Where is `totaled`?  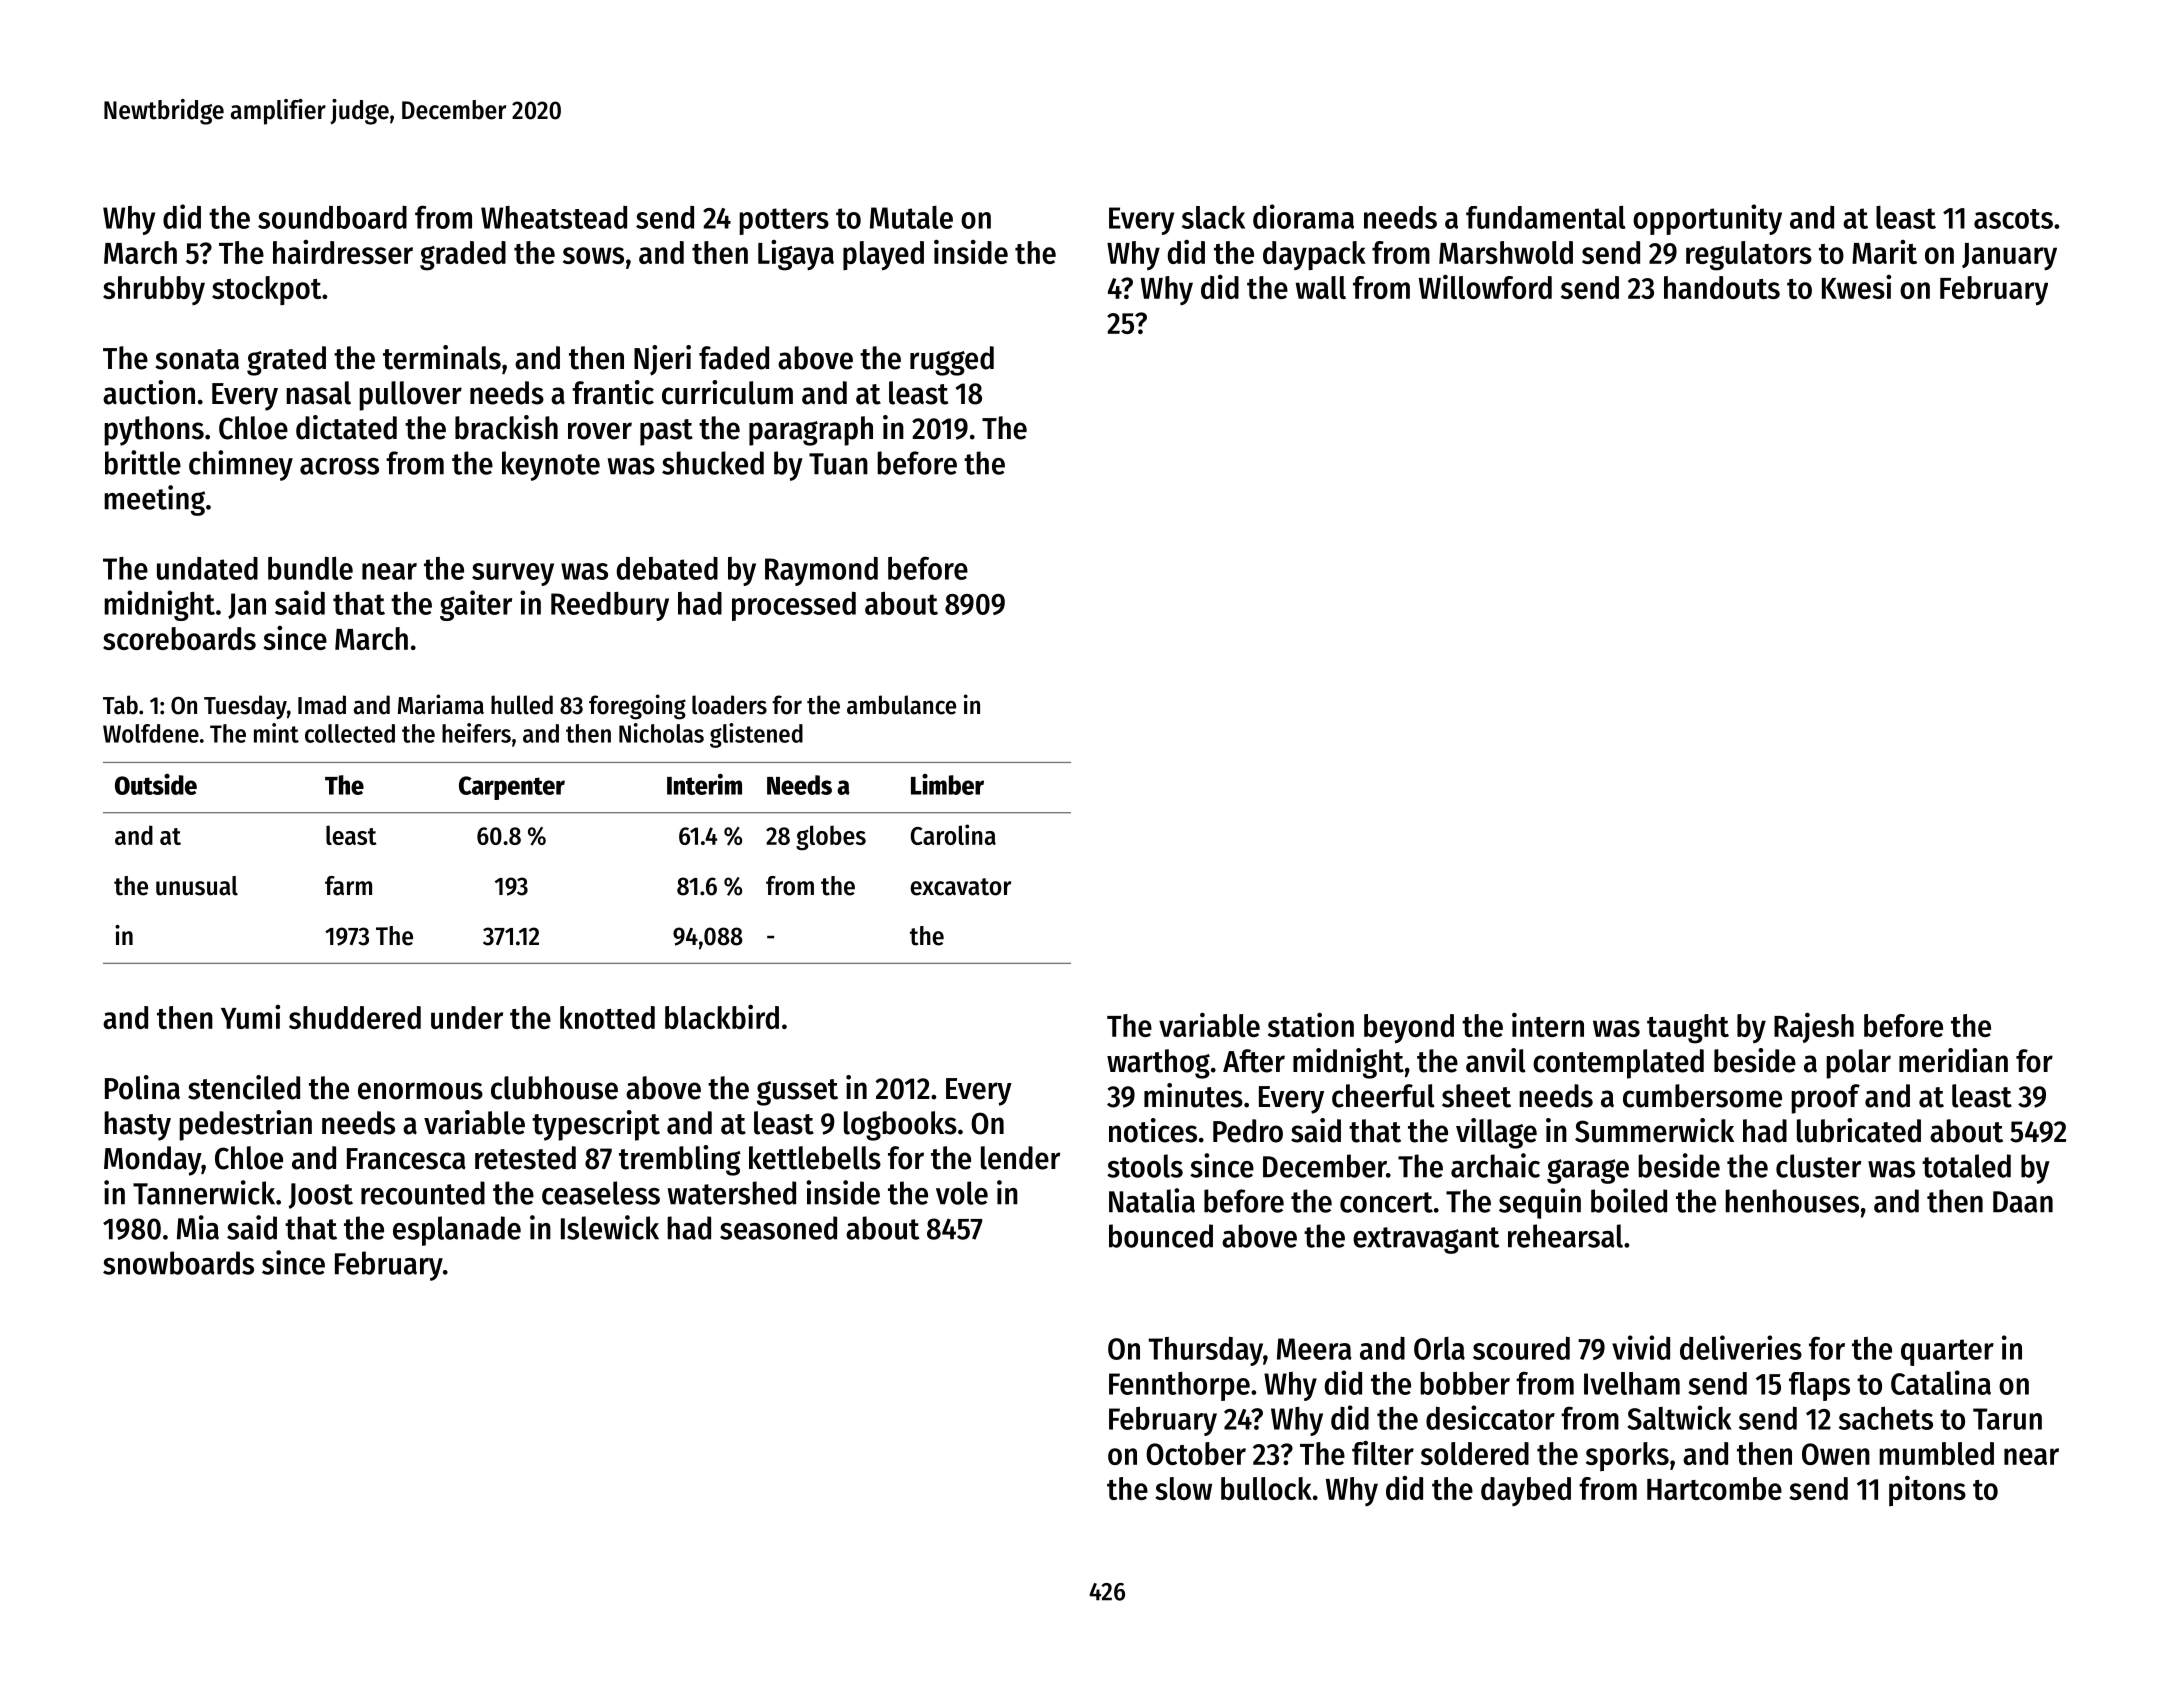 totaled is located at coordinates (1966, 1166).
